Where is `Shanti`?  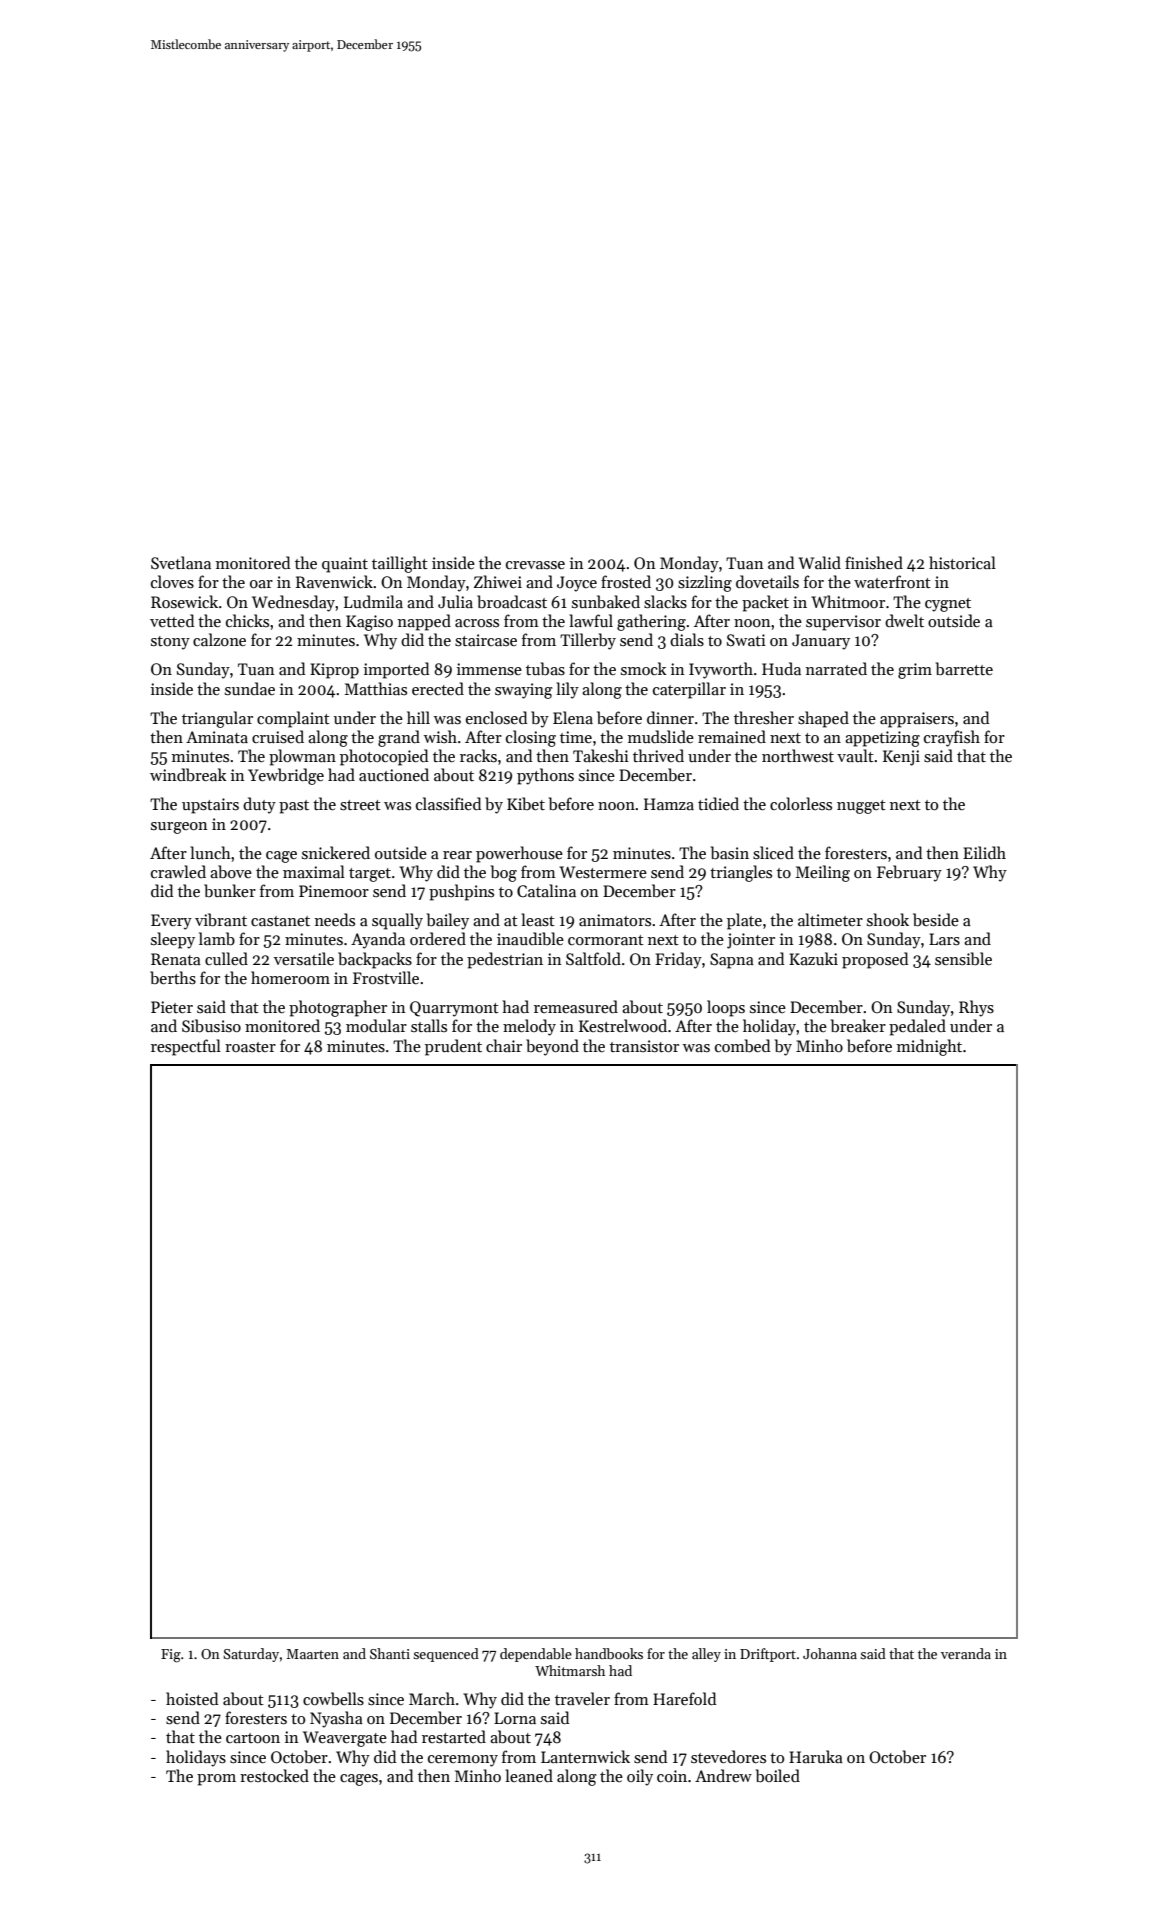 Shanti is located at coordinates (390, 1653).
